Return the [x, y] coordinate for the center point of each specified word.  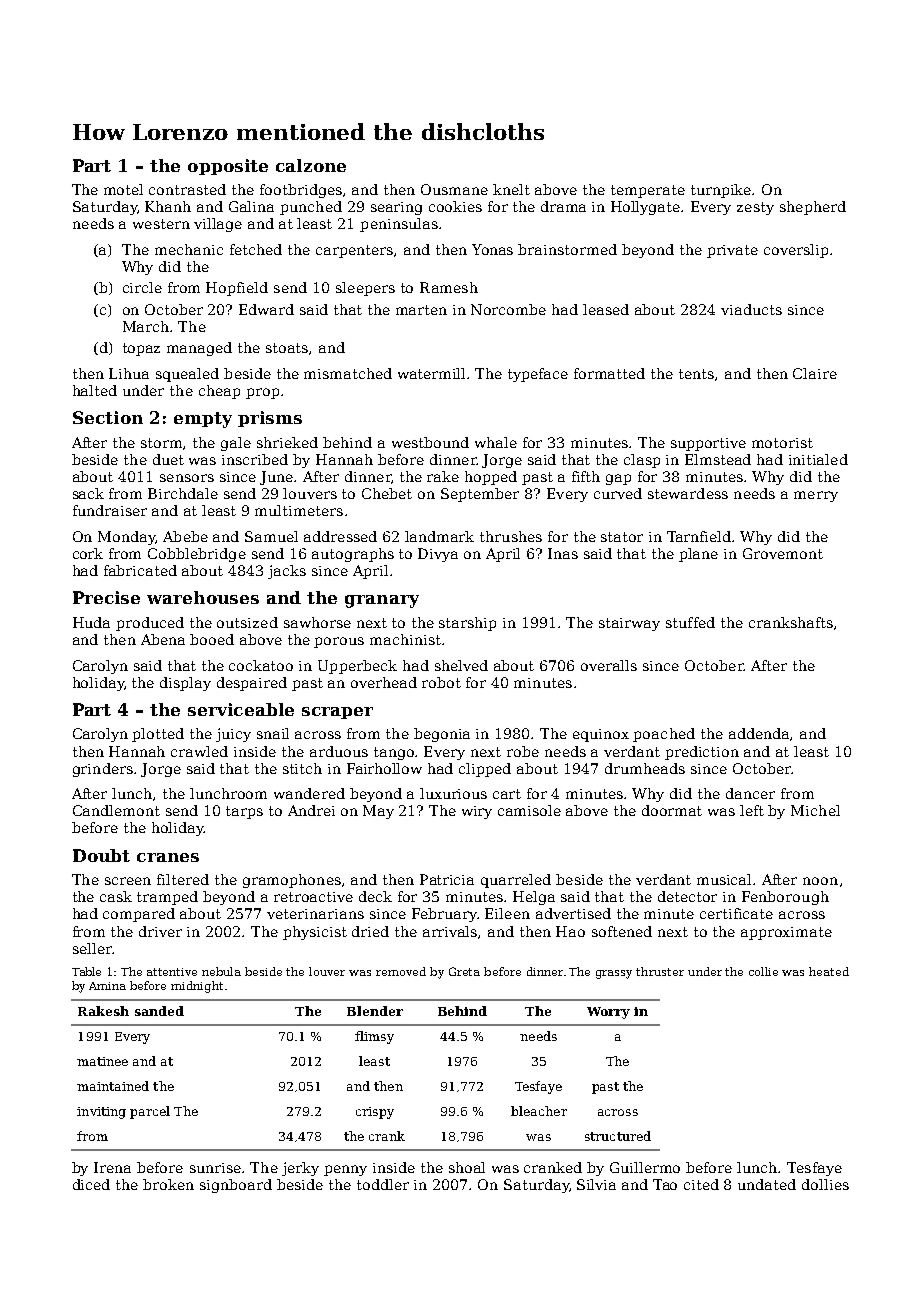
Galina [251, 206]
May [378, 812]
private [732, 251]
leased [606, 309]
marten [421, 310]
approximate [786, 933]
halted [95, 390]
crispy [375, 1113]
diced [91, 1184]
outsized [247, 622]
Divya [438, 555]
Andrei [311, 810]
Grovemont [783, 553]
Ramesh [449, 287]
